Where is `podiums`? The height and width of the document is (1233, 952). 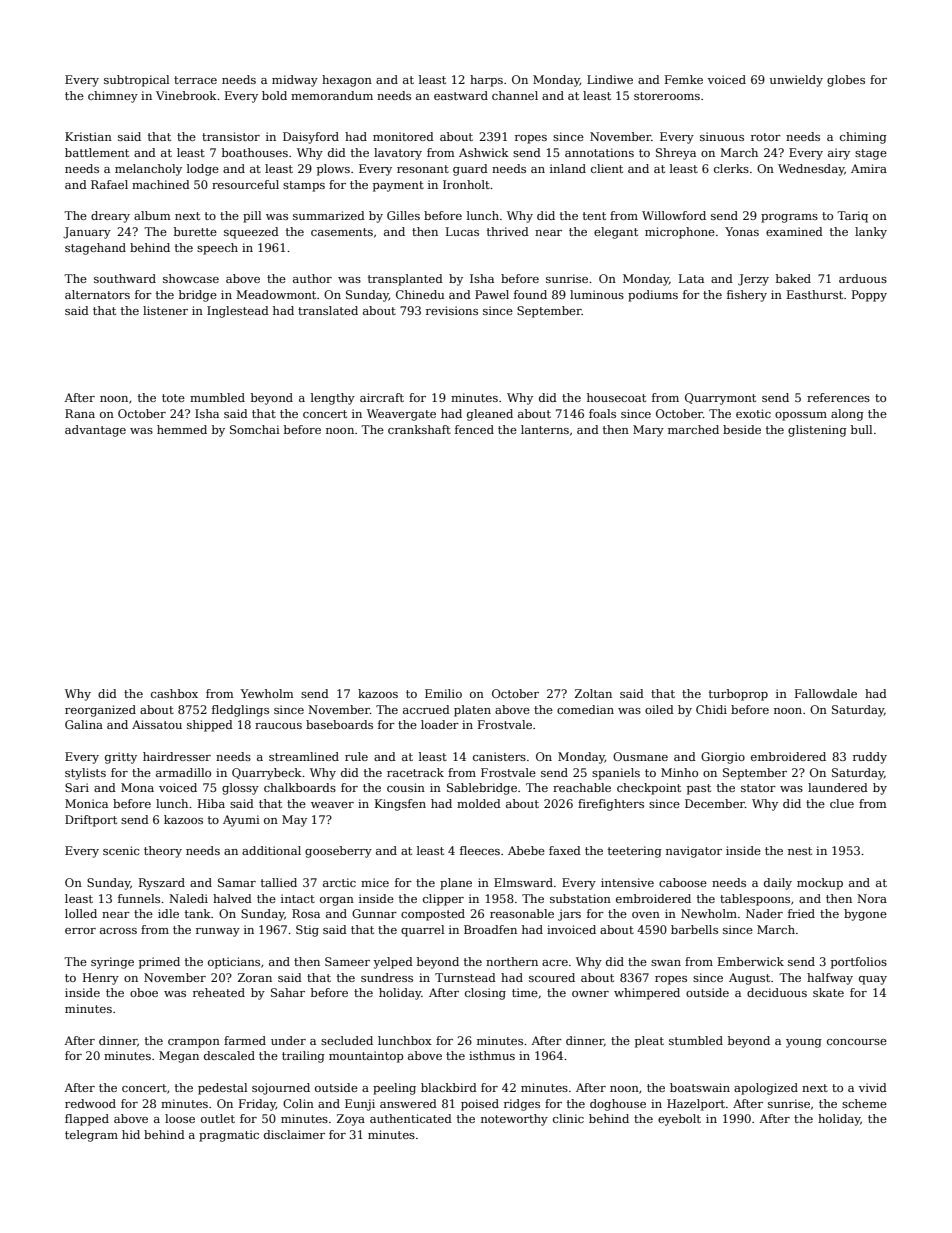 podiums is located at coordinates (653, 296).
